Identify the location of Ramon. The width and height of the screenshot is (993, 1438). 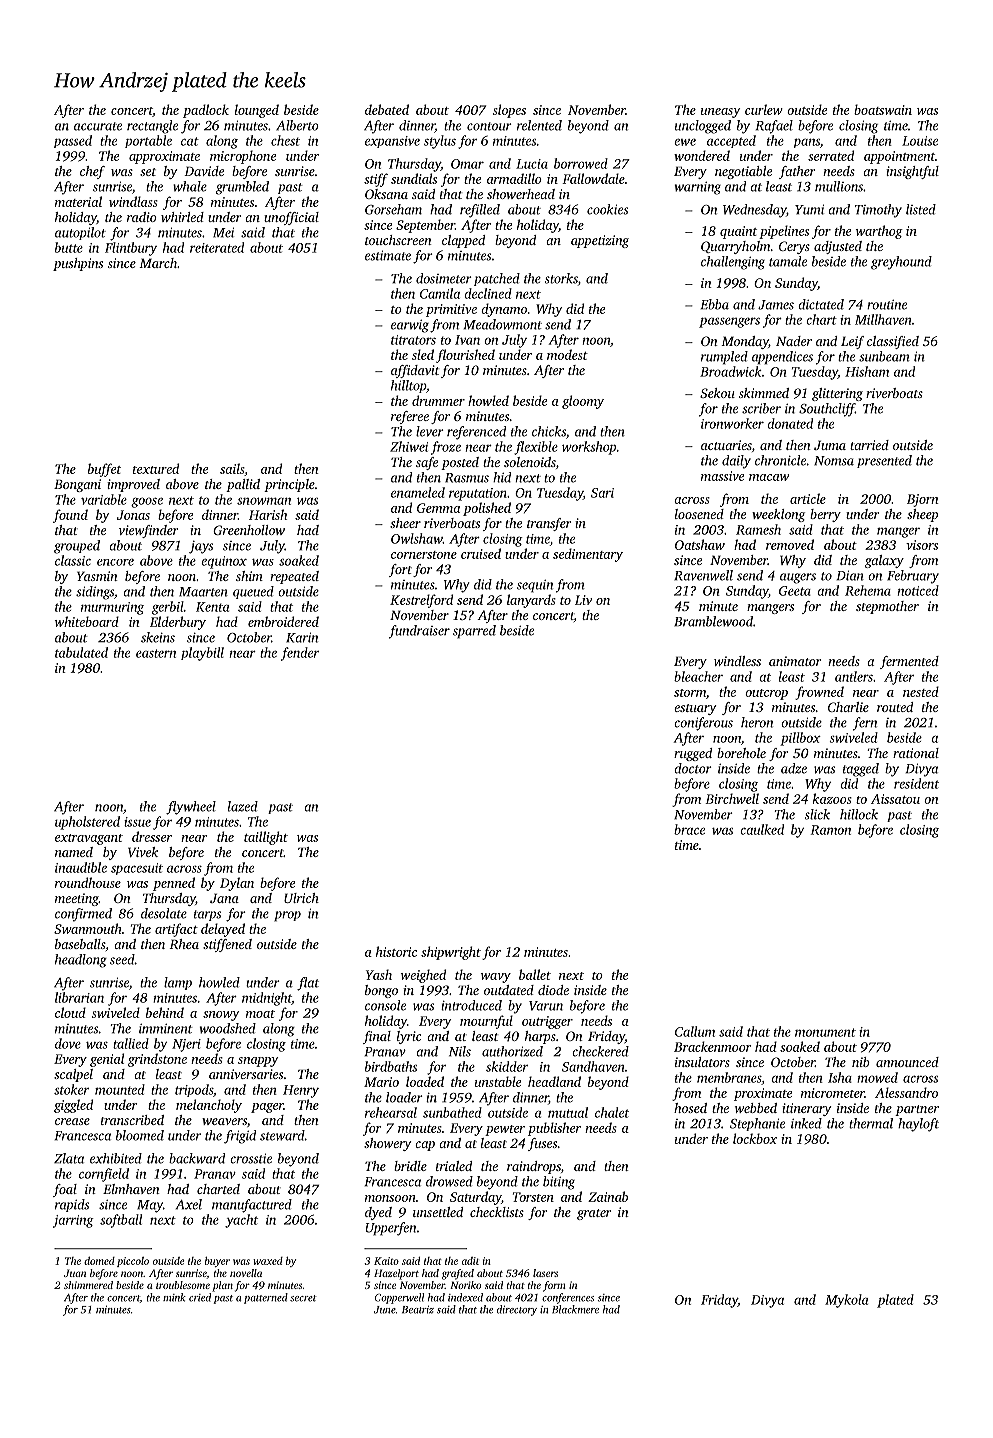
(831, 830).
